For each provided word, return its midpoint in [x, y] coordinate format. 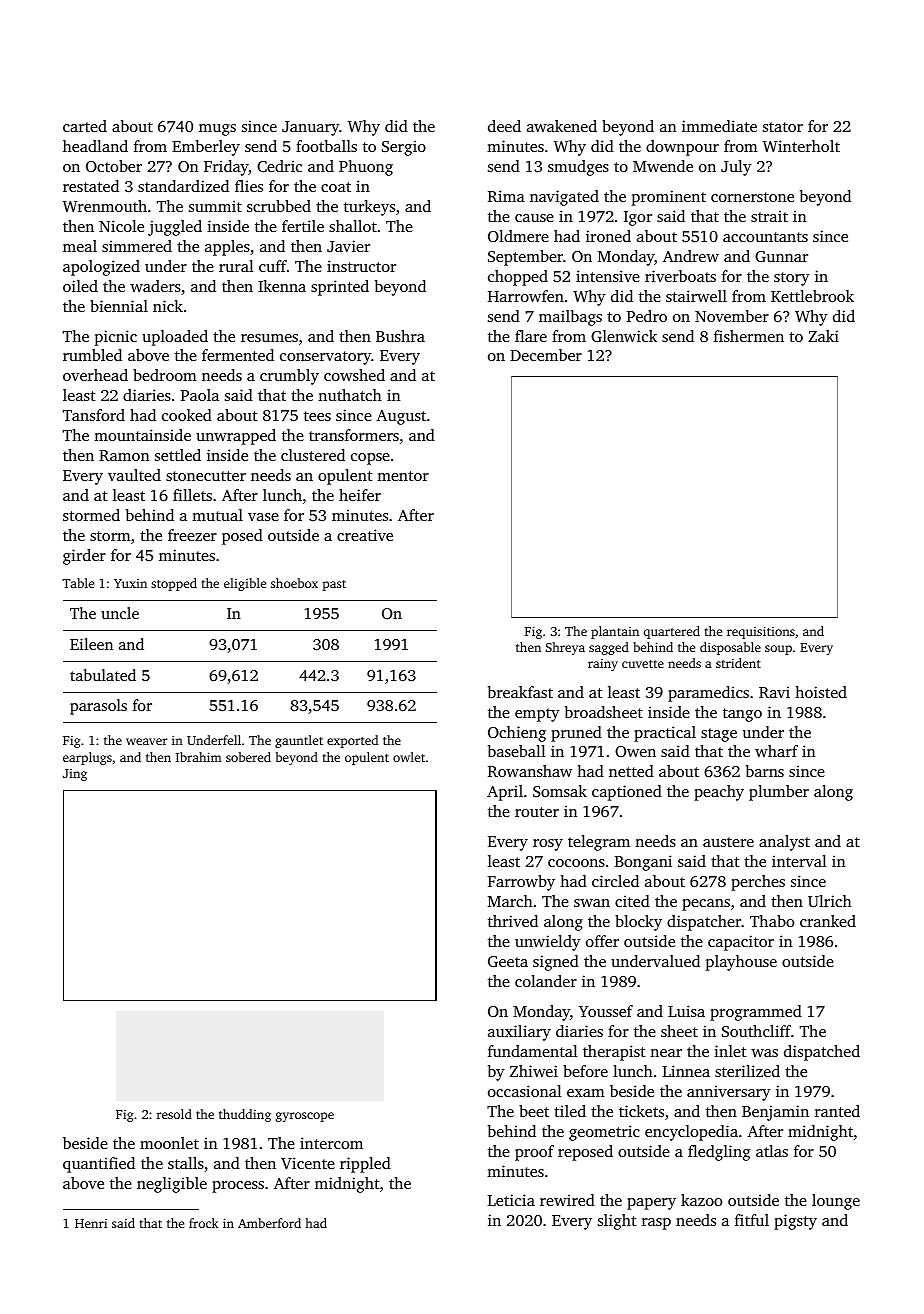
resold [174, 1114]
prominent [669, 198]
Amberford [269, 1223]
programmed [756, 1013]
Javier [348, 246]
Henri [91, 1223]
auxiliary [519, 1033]
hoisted [821, 692]
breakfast [520, 692]
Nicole [121, 226]
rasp [656, 1224]
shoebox [294, 583]
